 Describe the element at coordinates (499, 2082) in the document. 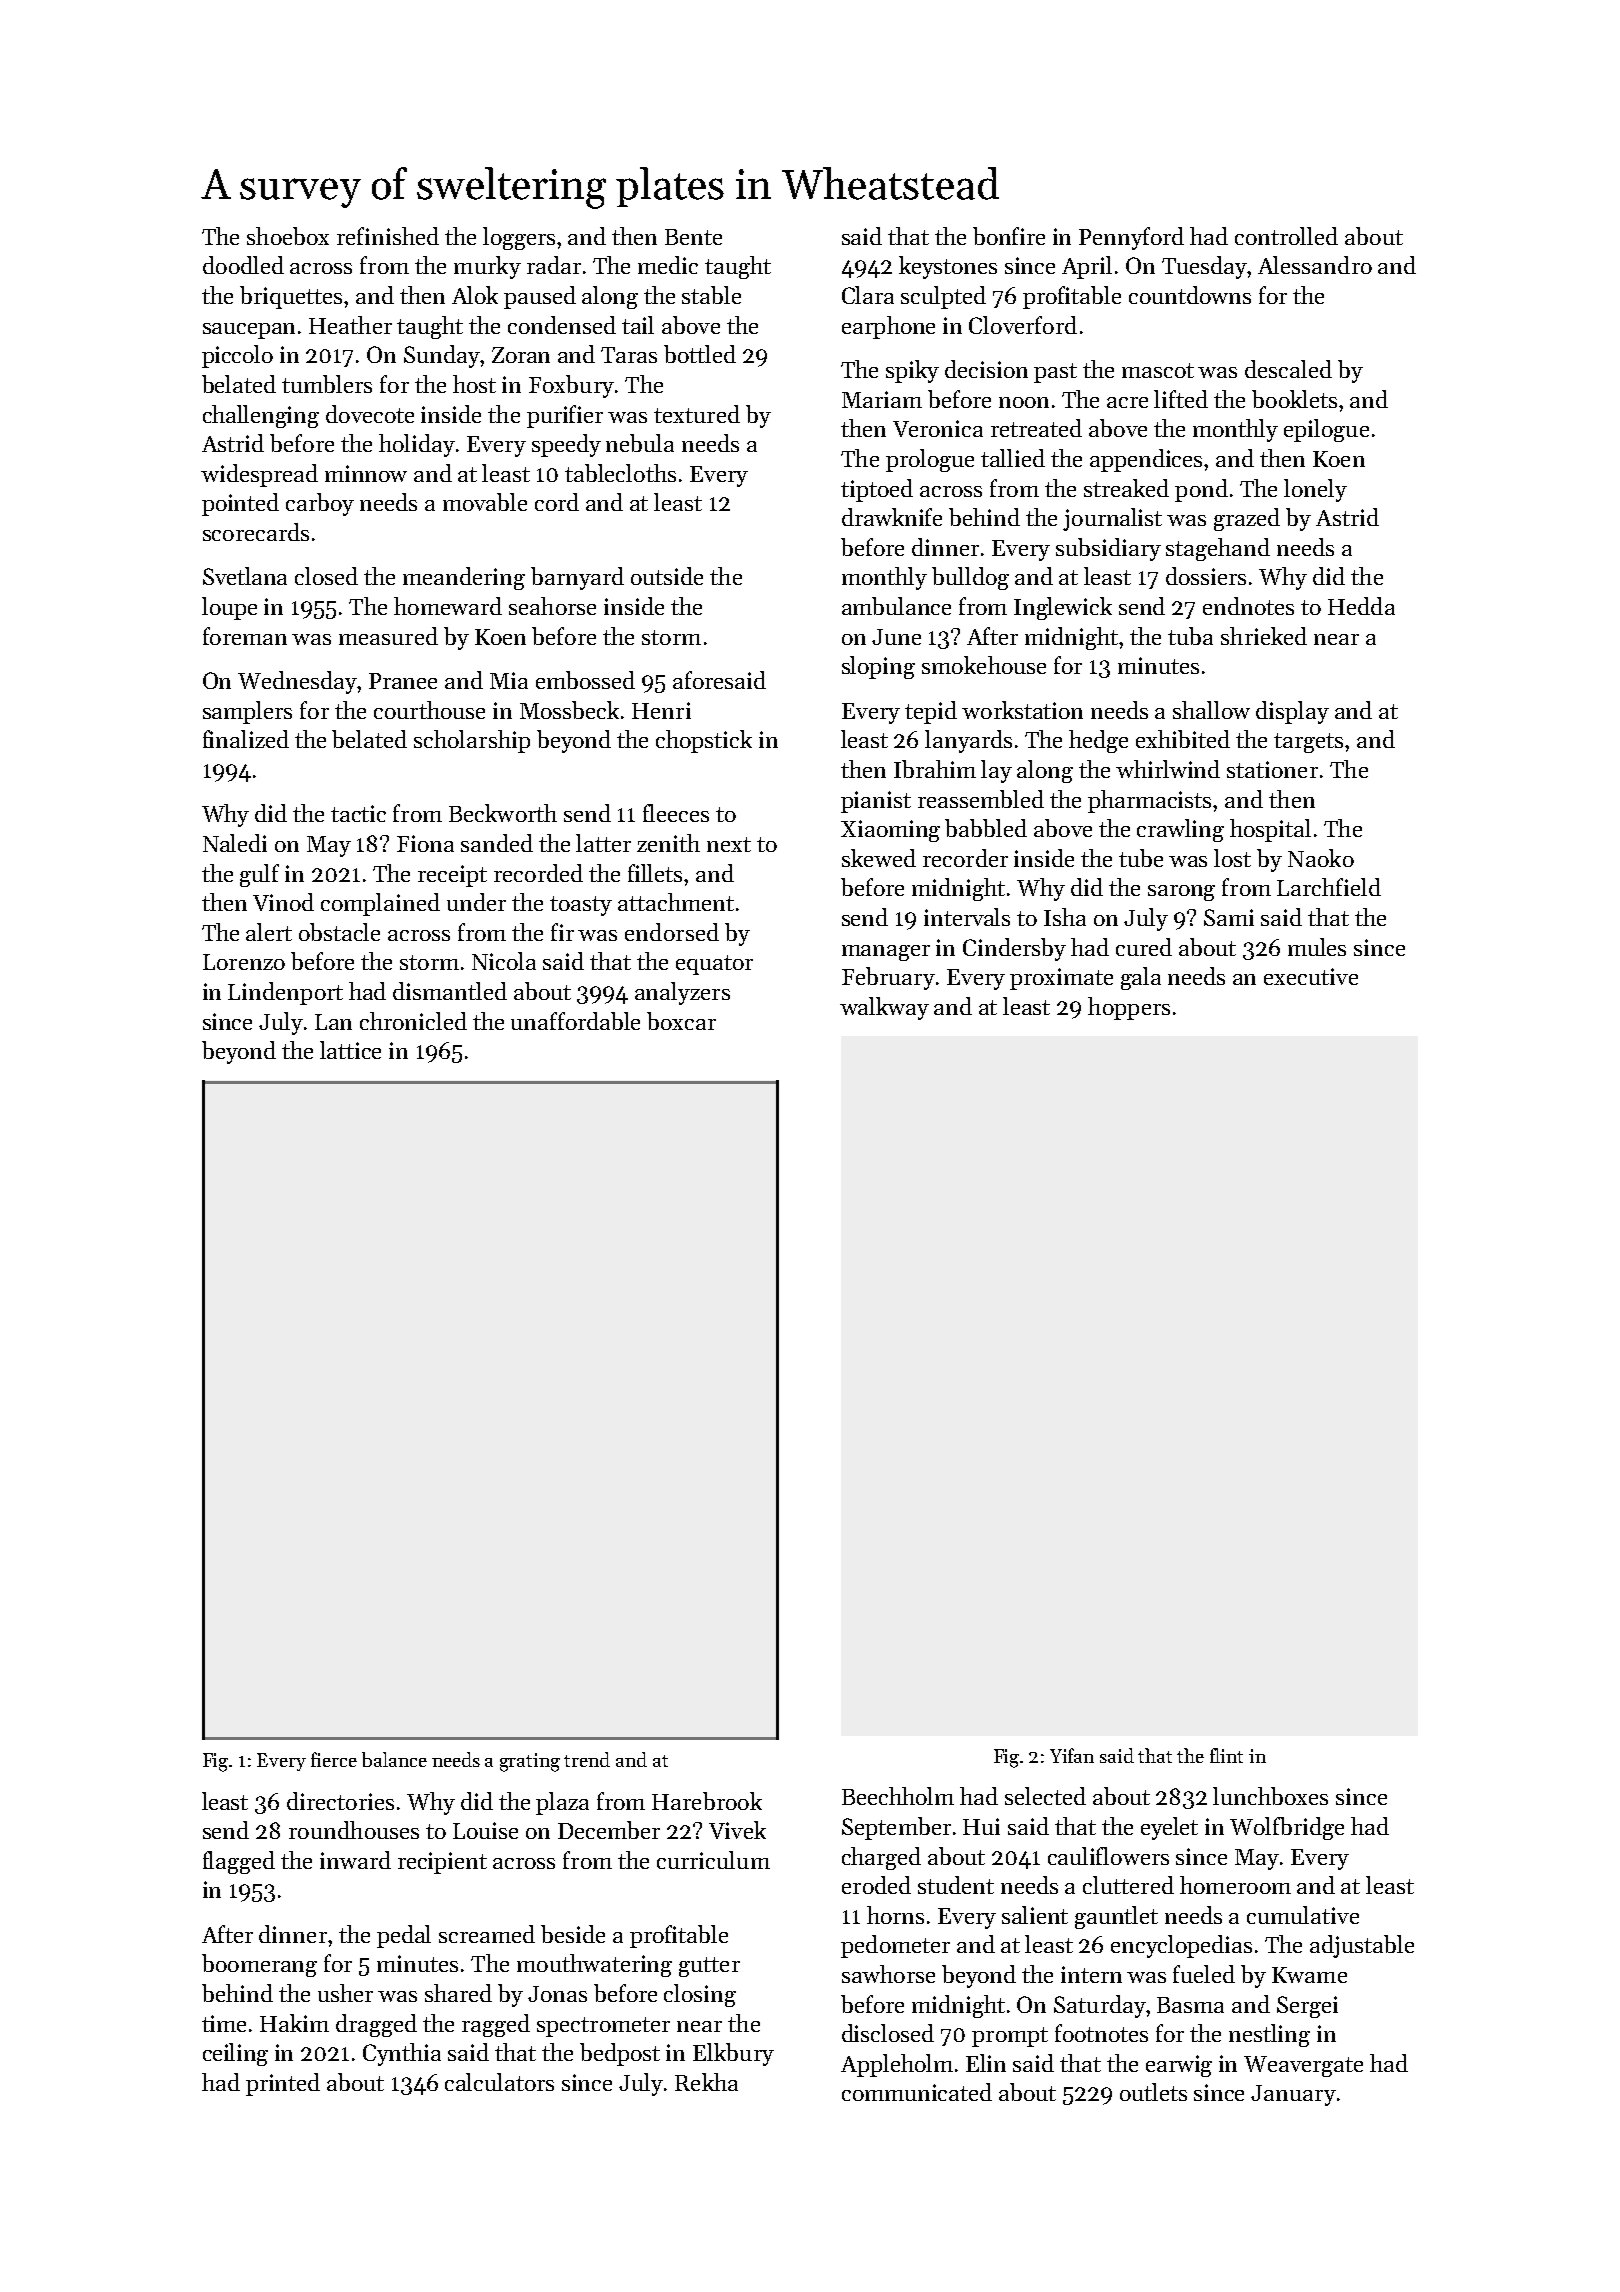

I see `calculators` at that location.
